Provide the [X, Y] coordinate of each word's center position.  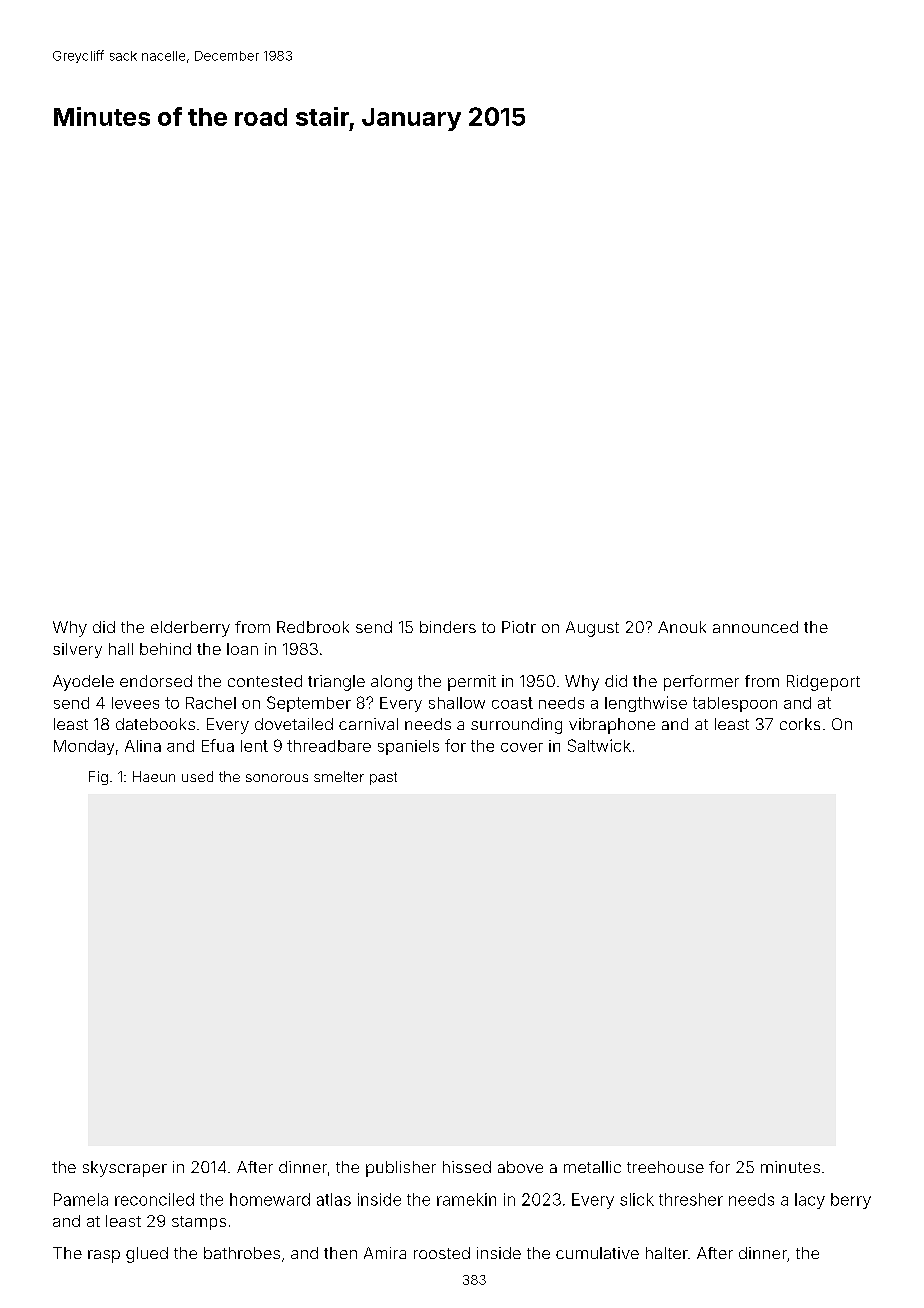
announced [755, 627]
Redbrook [313, 627]
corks [800, 724]
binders [448, 627]
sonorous [277, 778]
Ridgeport [823, 683]
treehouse [665, 1167]
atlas [334, 1199]
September [309, 704]
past [383, 778]
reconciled [154, 1199]
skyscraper [125, 1169]
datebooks [155, 724]
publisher [401, 1169]
